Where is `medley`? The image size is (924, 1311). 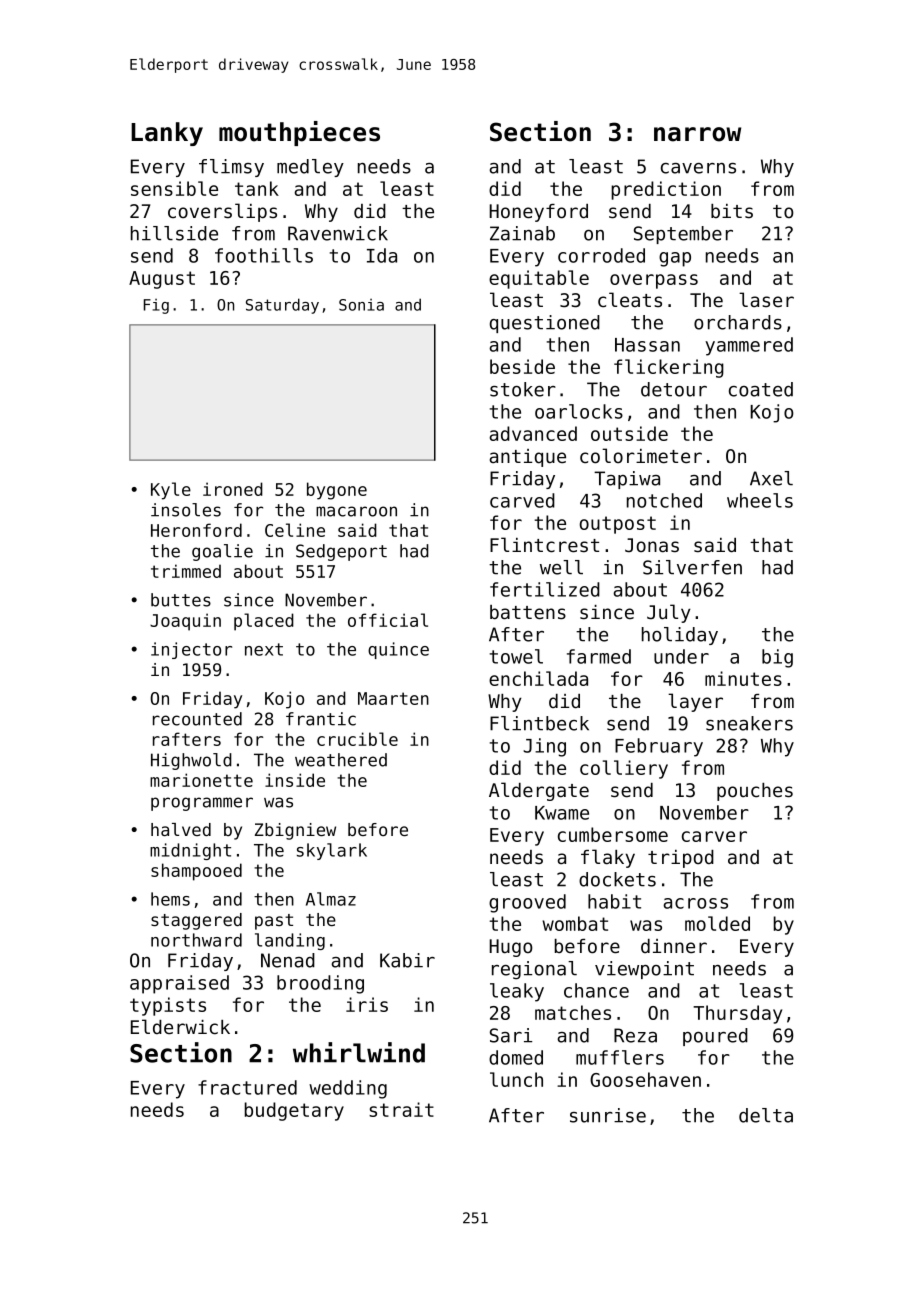
medley is located at coordinates (310, 168).
